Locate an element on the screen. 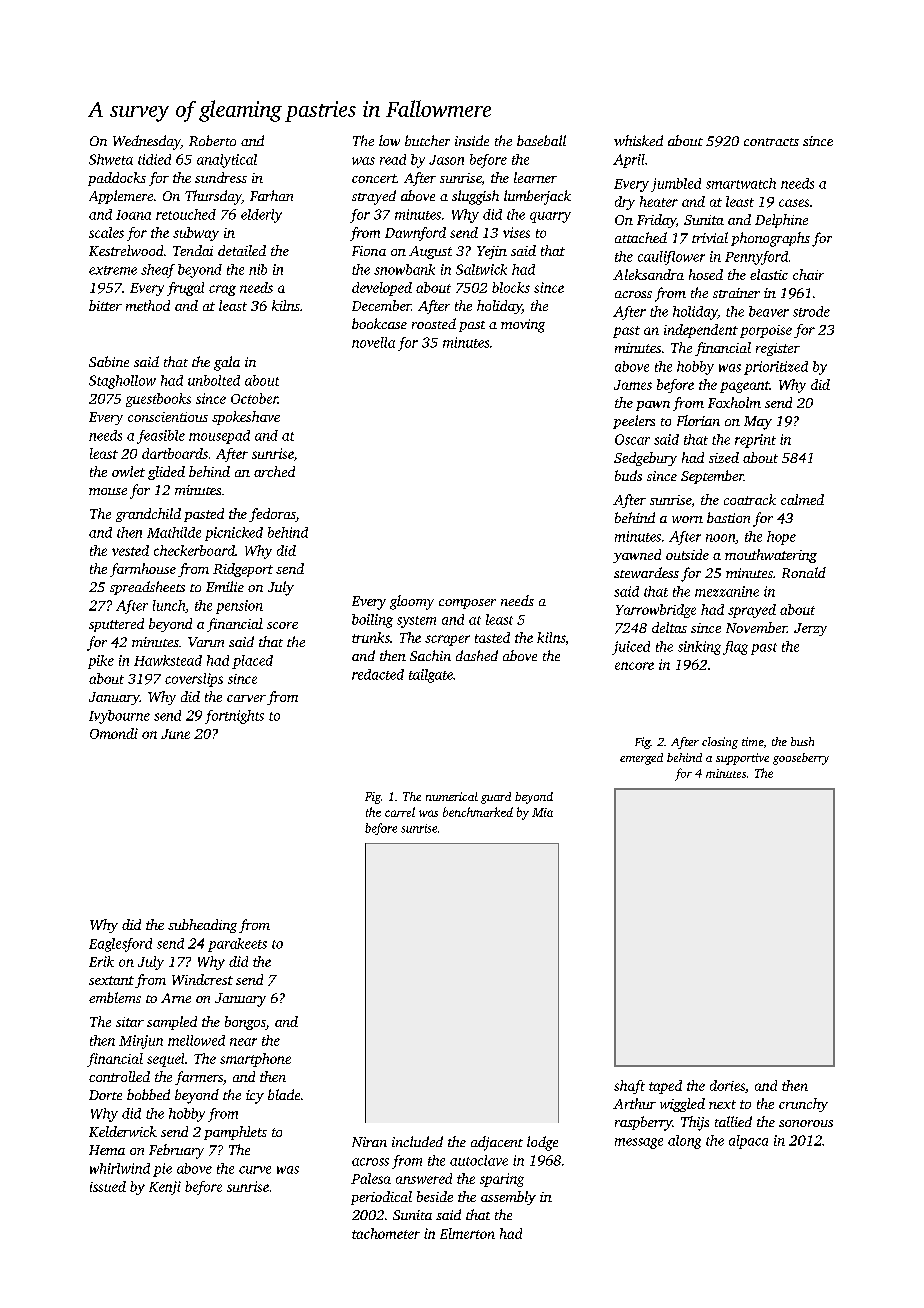  issued is located at coordinates (108, 1186).
